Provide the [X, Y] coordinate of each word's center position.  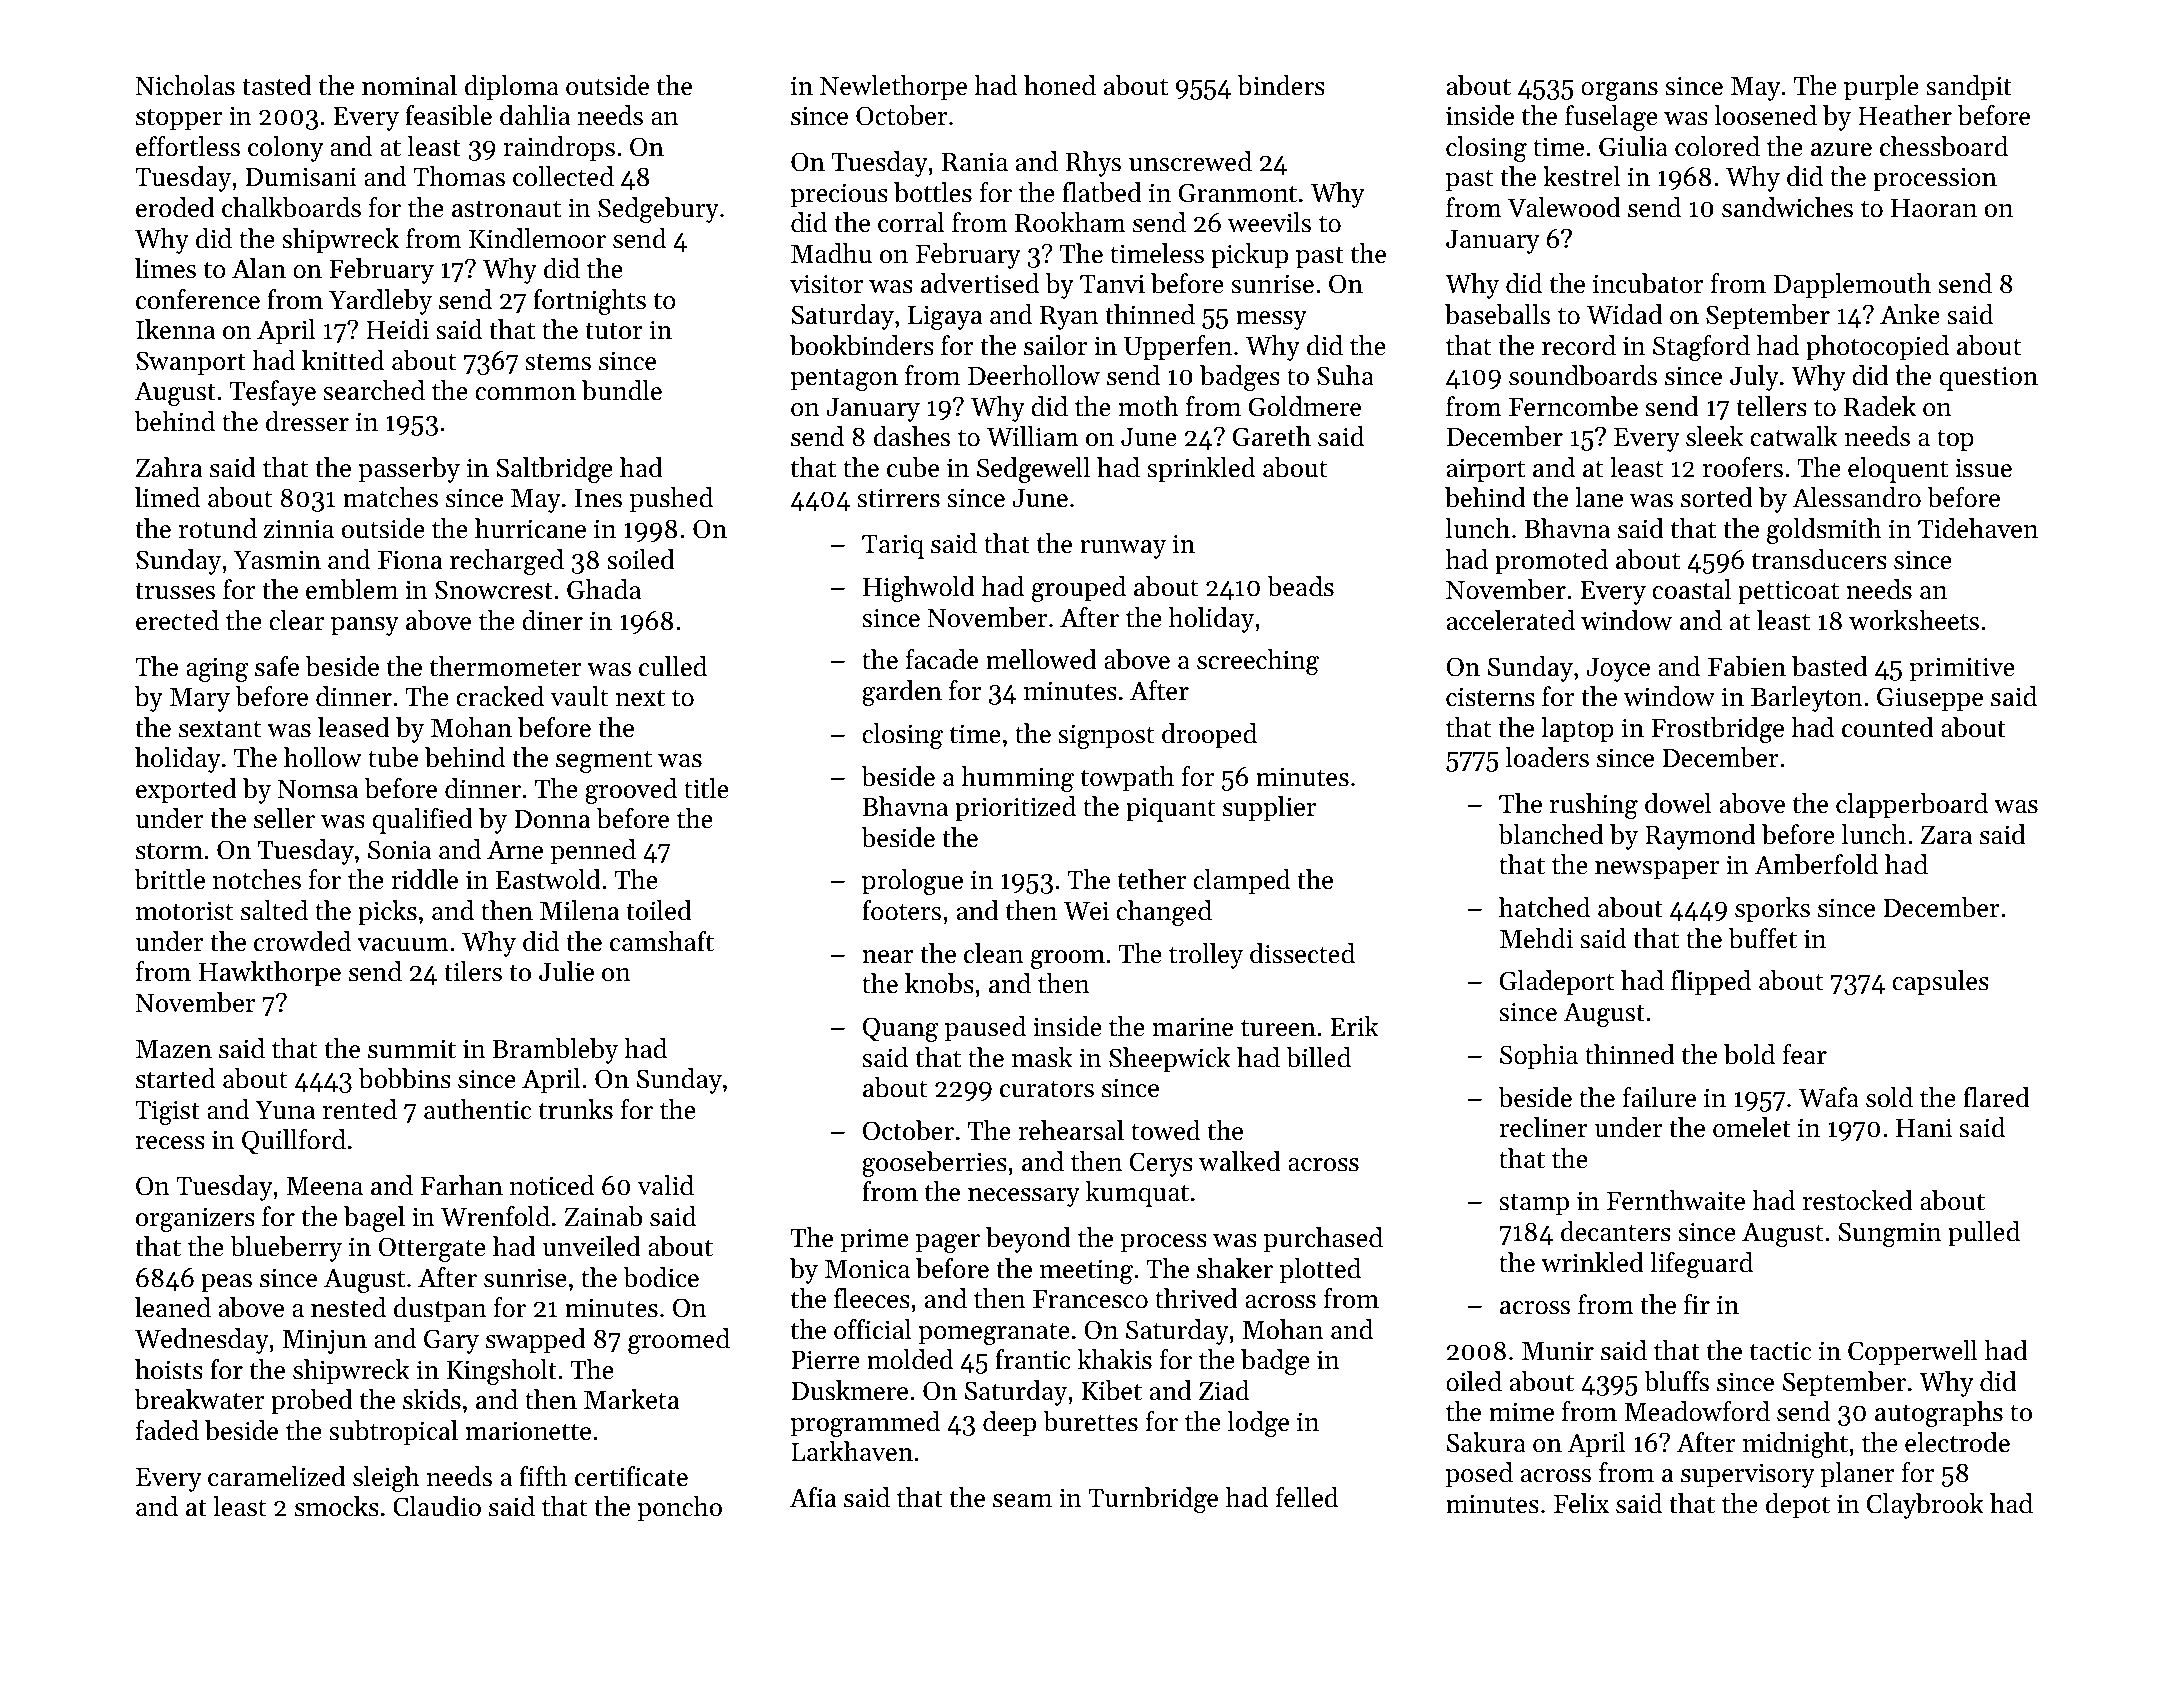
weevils [1269, 222]
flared [1996, 1097]
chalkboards [291, 207]
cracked [500, 696]
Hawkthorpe [270, 974]
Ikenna [175, 329]
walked [1240, 1161]
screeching [1258, 662]
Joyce [1618, 670]
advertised [980, 283]
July [1754, 378]
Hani [1924, 1127]
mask [1042, 1057]
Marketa [632, 1399]
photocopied [1877, 348]
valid [666, 1185]
